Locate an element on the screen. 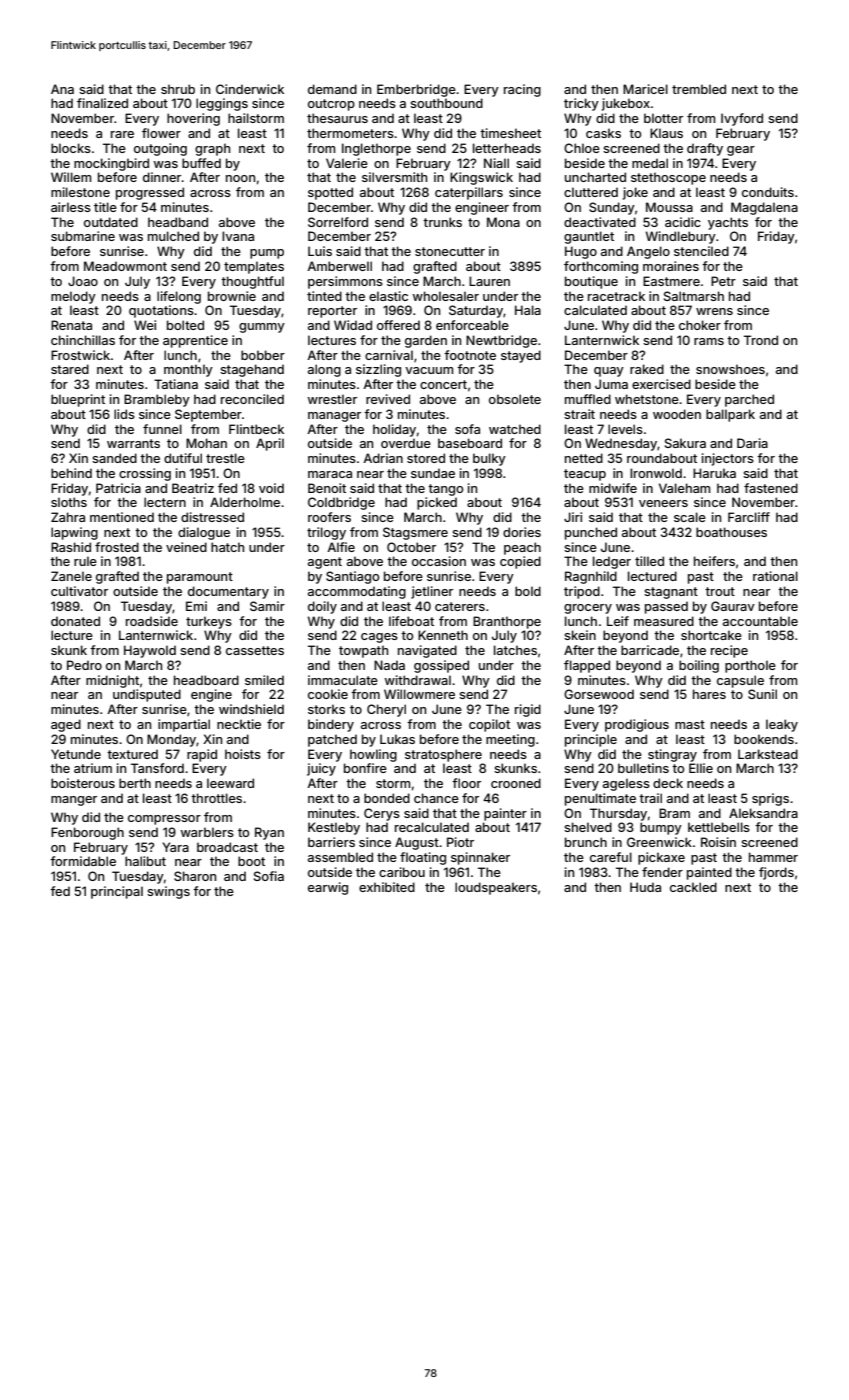 The image size is (849, 1400). shrub is located at coordinates (178, 89).
